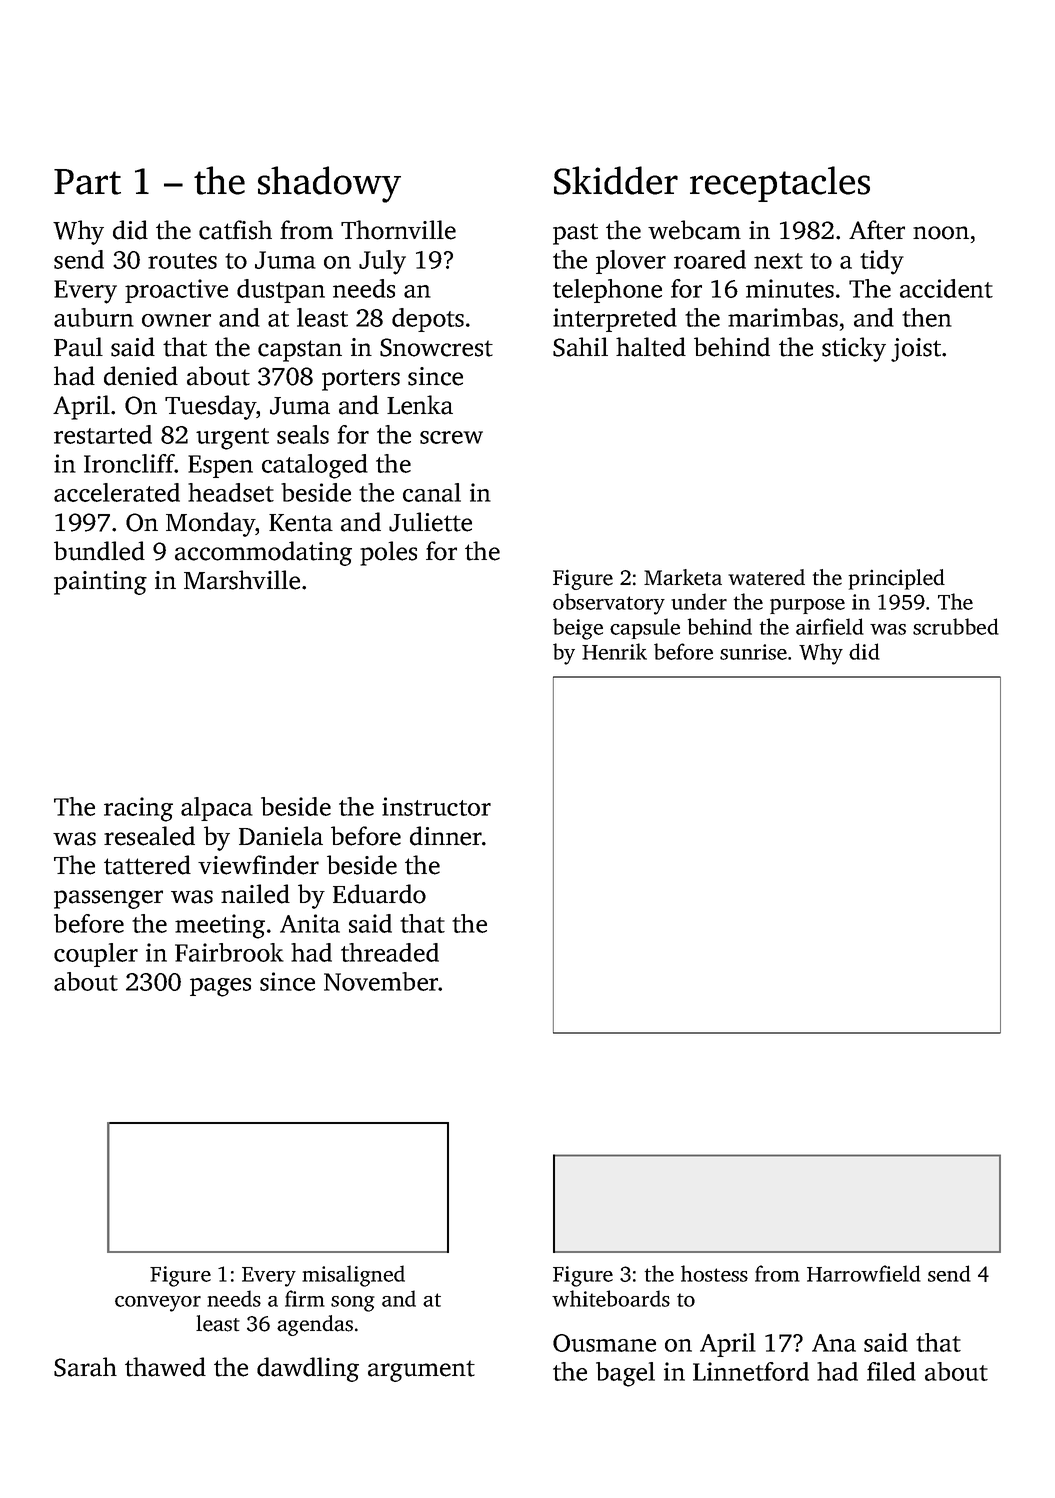 The image size is (1055, 1498). I want to click on Marketa, so click(683, 577).
